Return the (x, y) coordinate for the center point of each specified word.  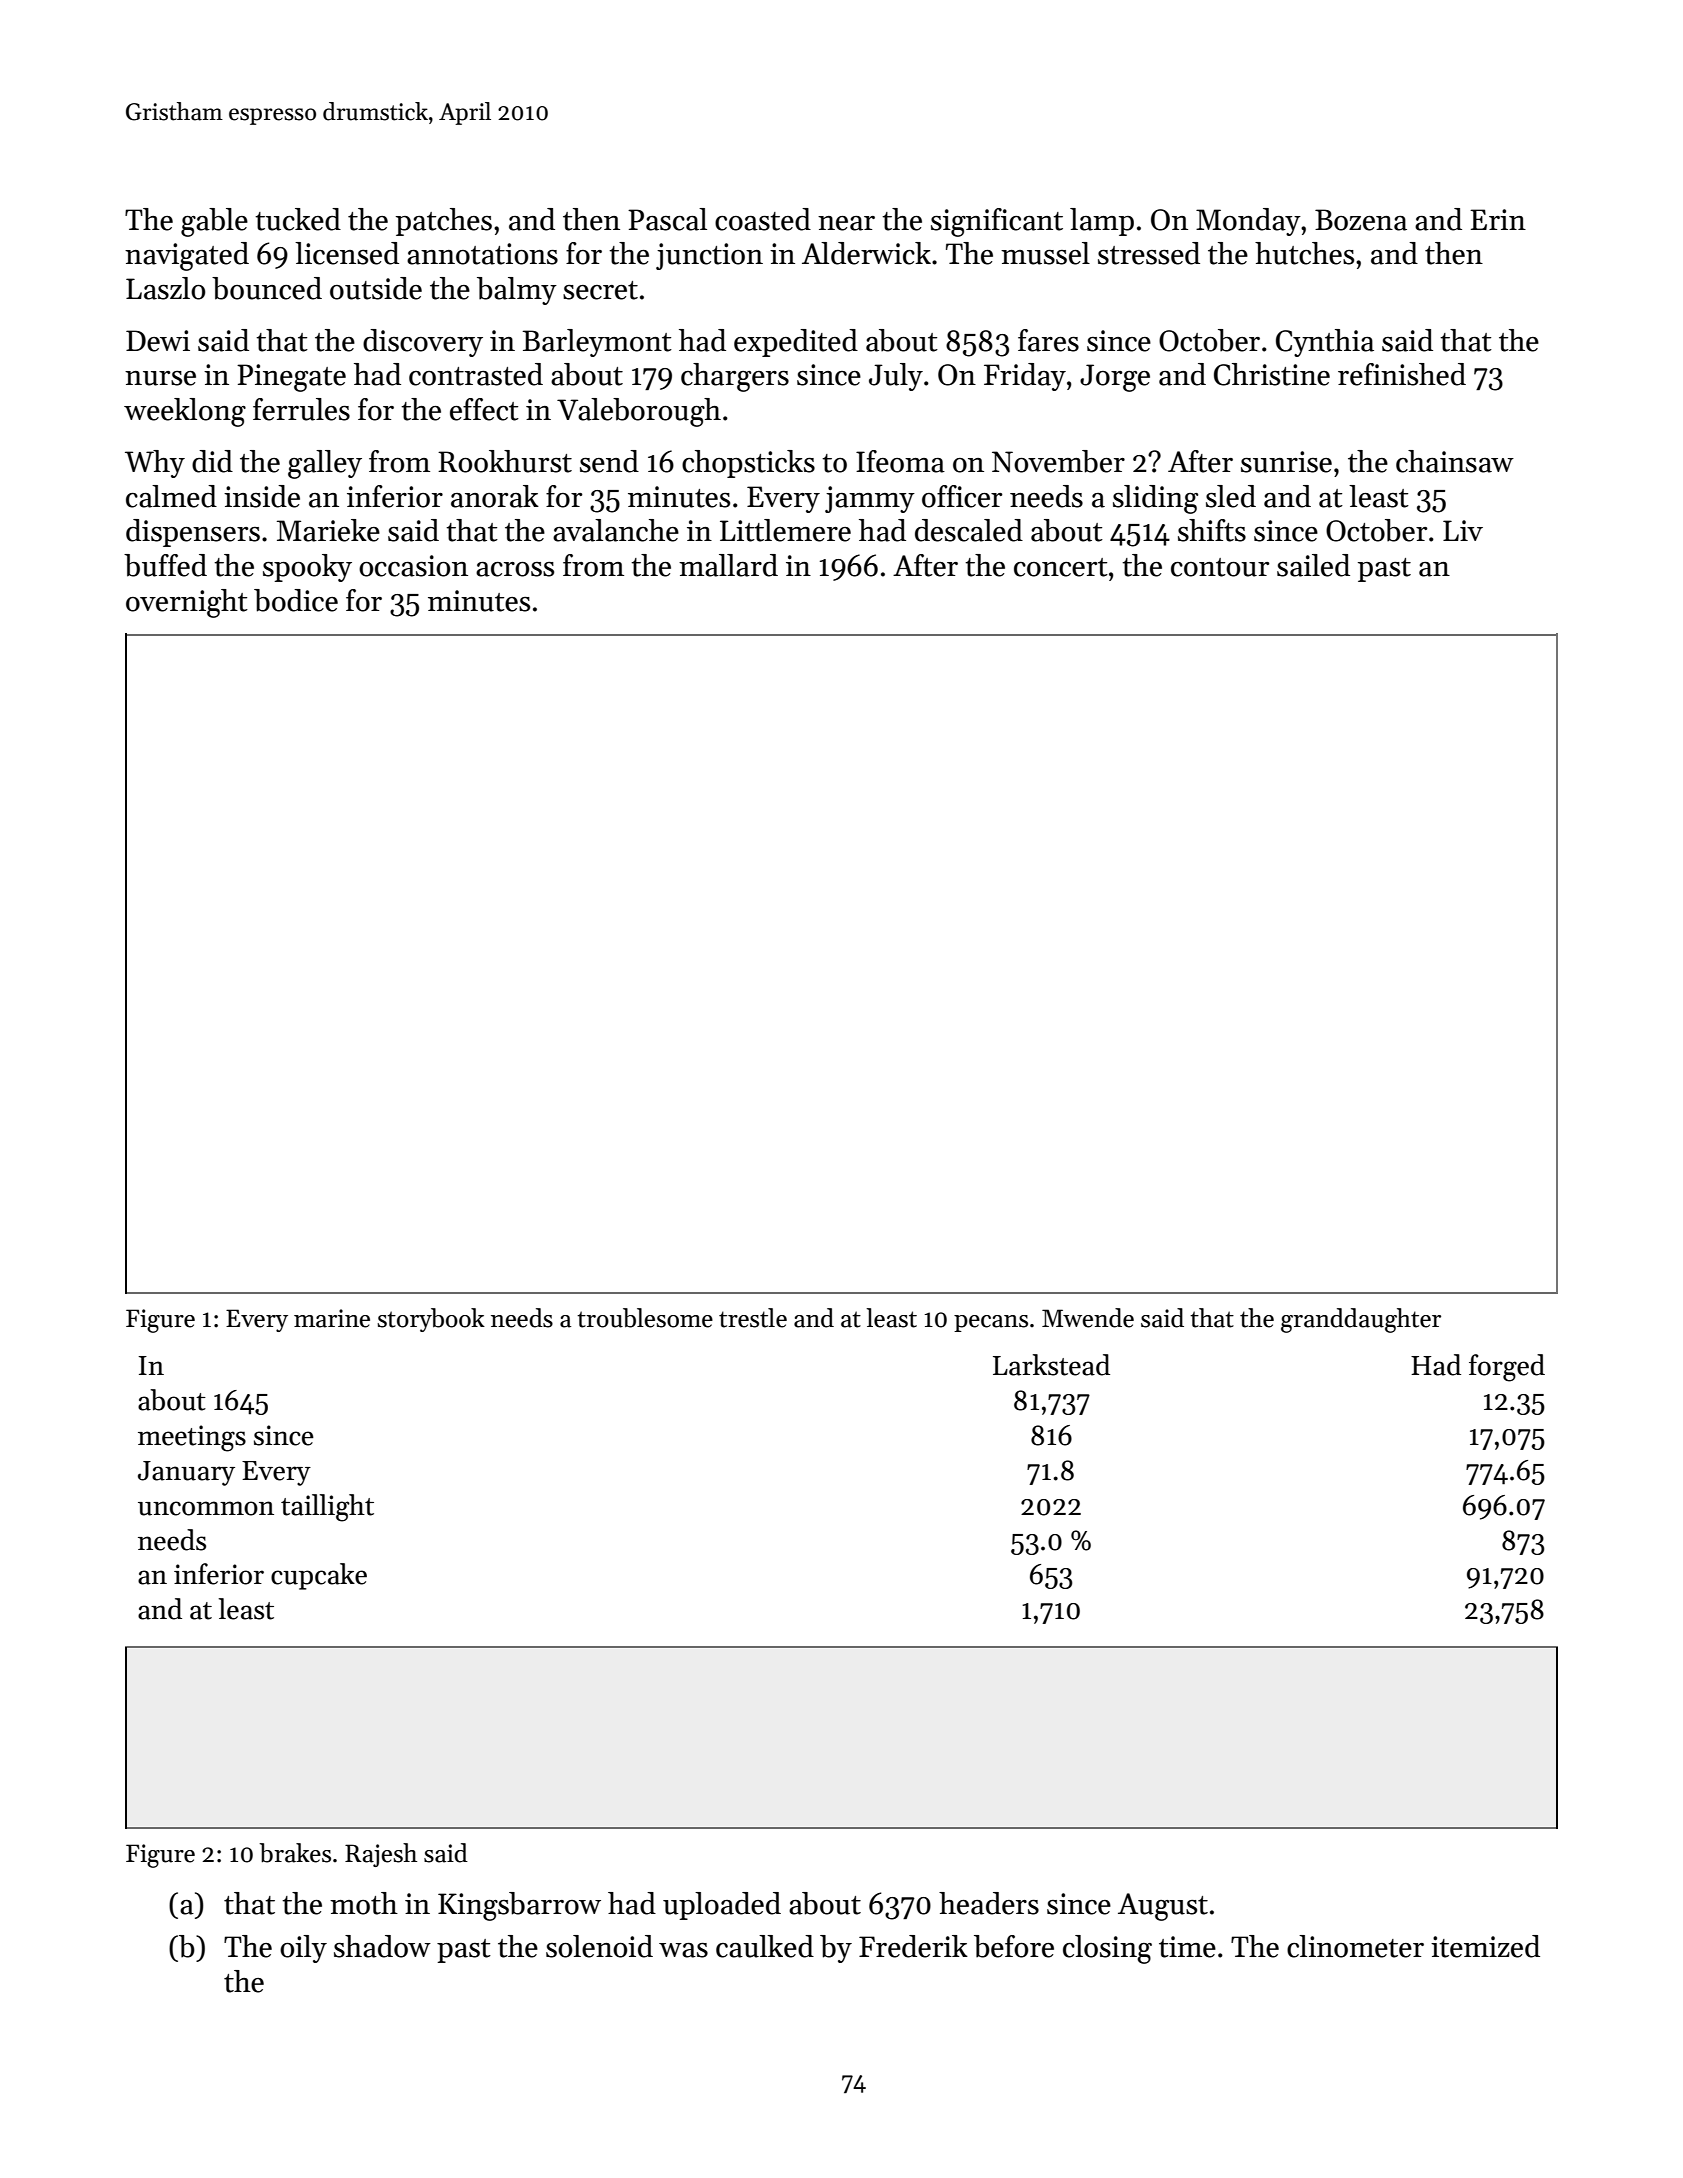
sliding (1155, 499)
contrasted (476, 374)
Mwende (1088, 1318)
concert (1061, 567)
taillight (327, 1508)
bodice (296, 600)
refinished (1402, 374)
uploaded (722, 1906)
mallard (728, 565)
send (609, 461)
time (1187, 1947)
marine (332, 1318)
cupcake (319, 1576)
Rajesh (381, 1855)
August (1163, 1907)
